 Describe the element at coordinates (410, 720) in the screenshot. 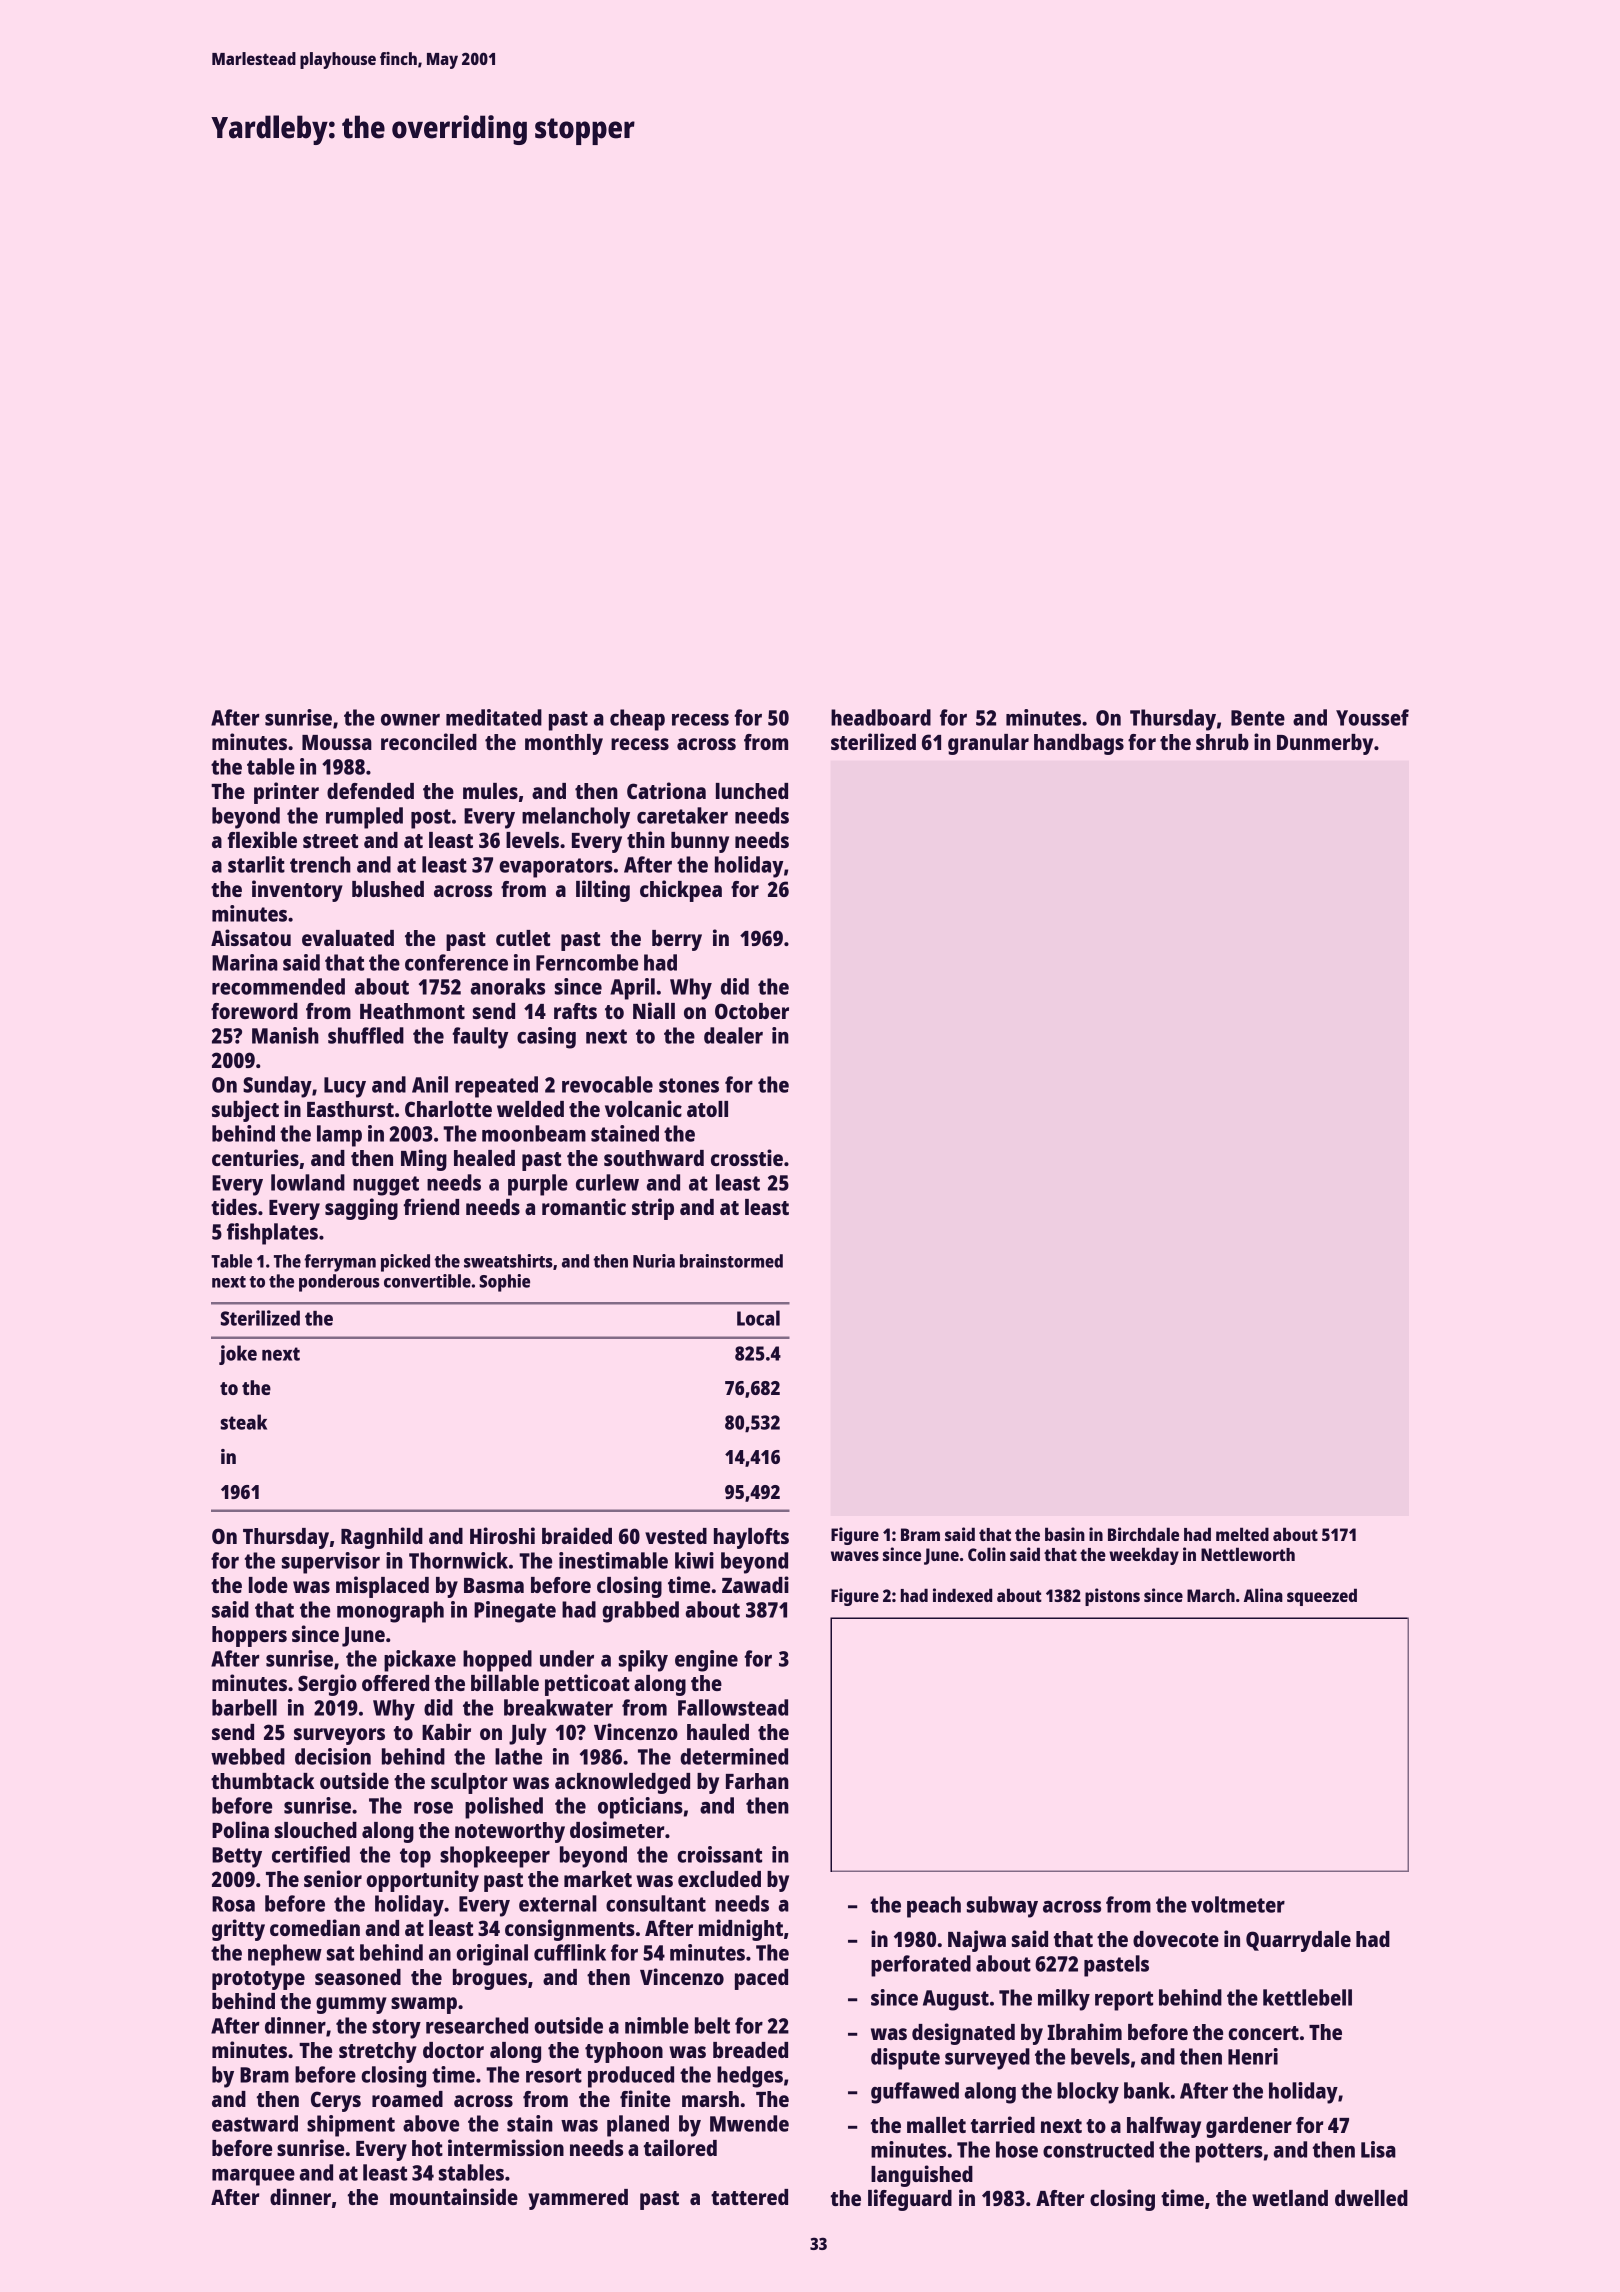

I see `owner` at that location.
